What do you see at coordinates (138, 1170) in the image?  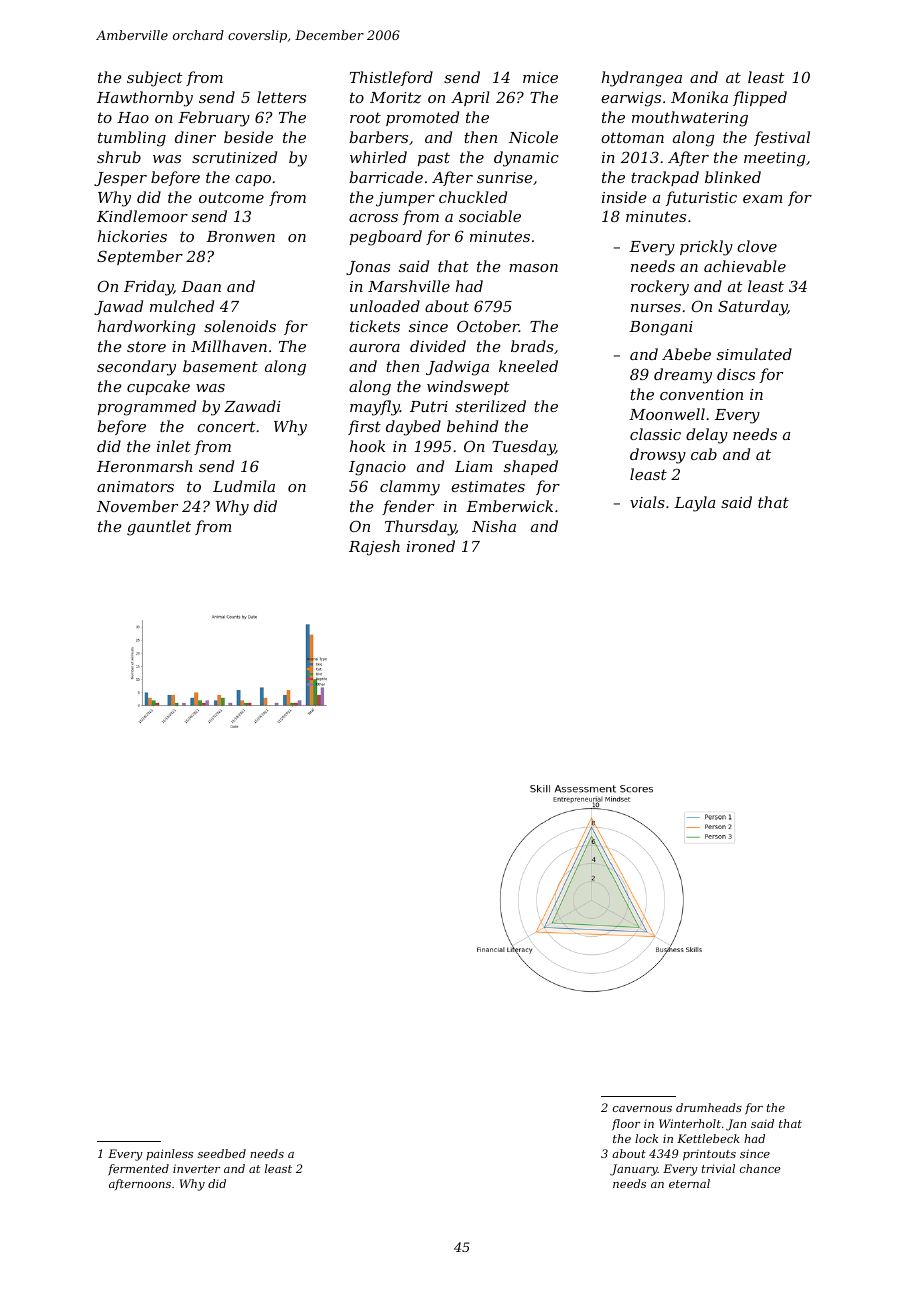 I see `fermented` at bounding box center [138, 1170].
